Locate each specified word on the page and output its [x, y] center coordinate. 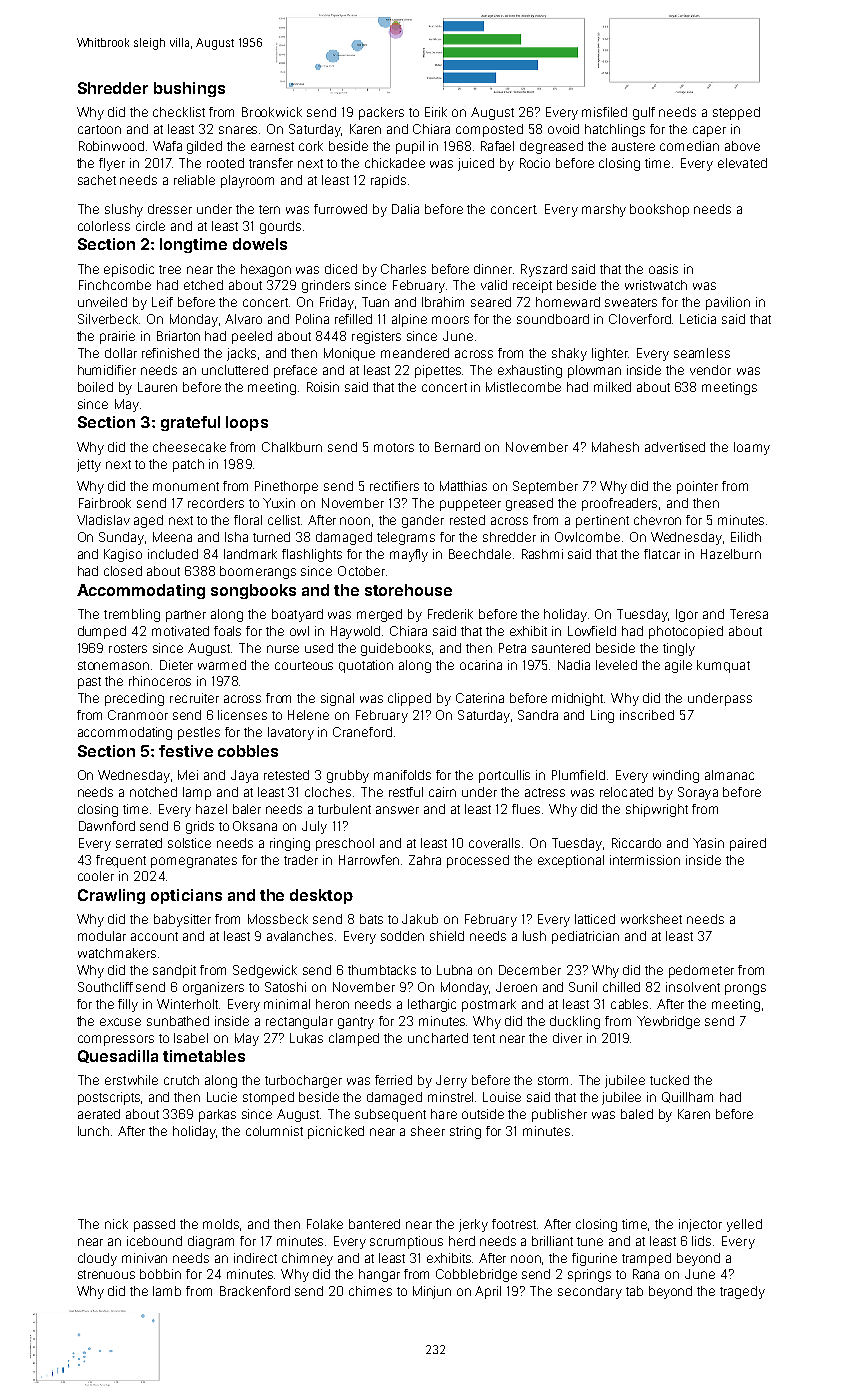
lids [701, 1241]
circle [150, 226]
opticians [186, 896]
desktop [321, 896]
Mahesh [615, 447]
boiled [95, 387]
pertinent [602, 521]
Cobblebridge [476, 1275]
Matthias [463, 486]
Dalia [405, 209]
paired [748, 844]
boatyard [297, 615]
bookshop [659, 210]
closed [123, 571]
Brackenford [255, 1291]
